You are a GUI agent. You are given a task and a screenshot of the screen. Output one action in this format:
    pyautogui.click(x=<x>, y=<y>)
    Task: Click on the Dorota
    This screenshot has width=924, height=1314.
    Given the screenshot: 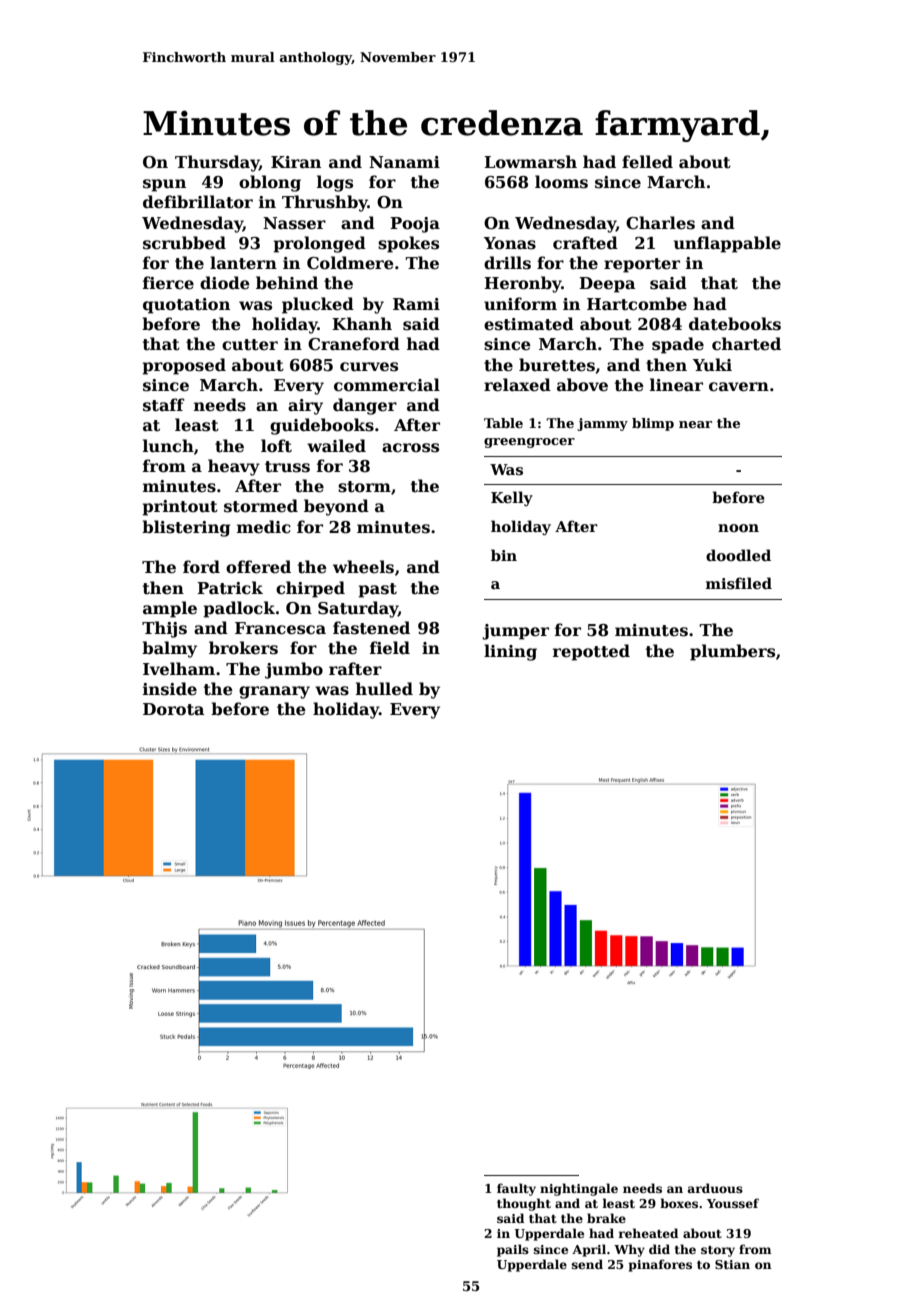 What is the action you would take?
    pyautogui.click(x=173, y=709)
